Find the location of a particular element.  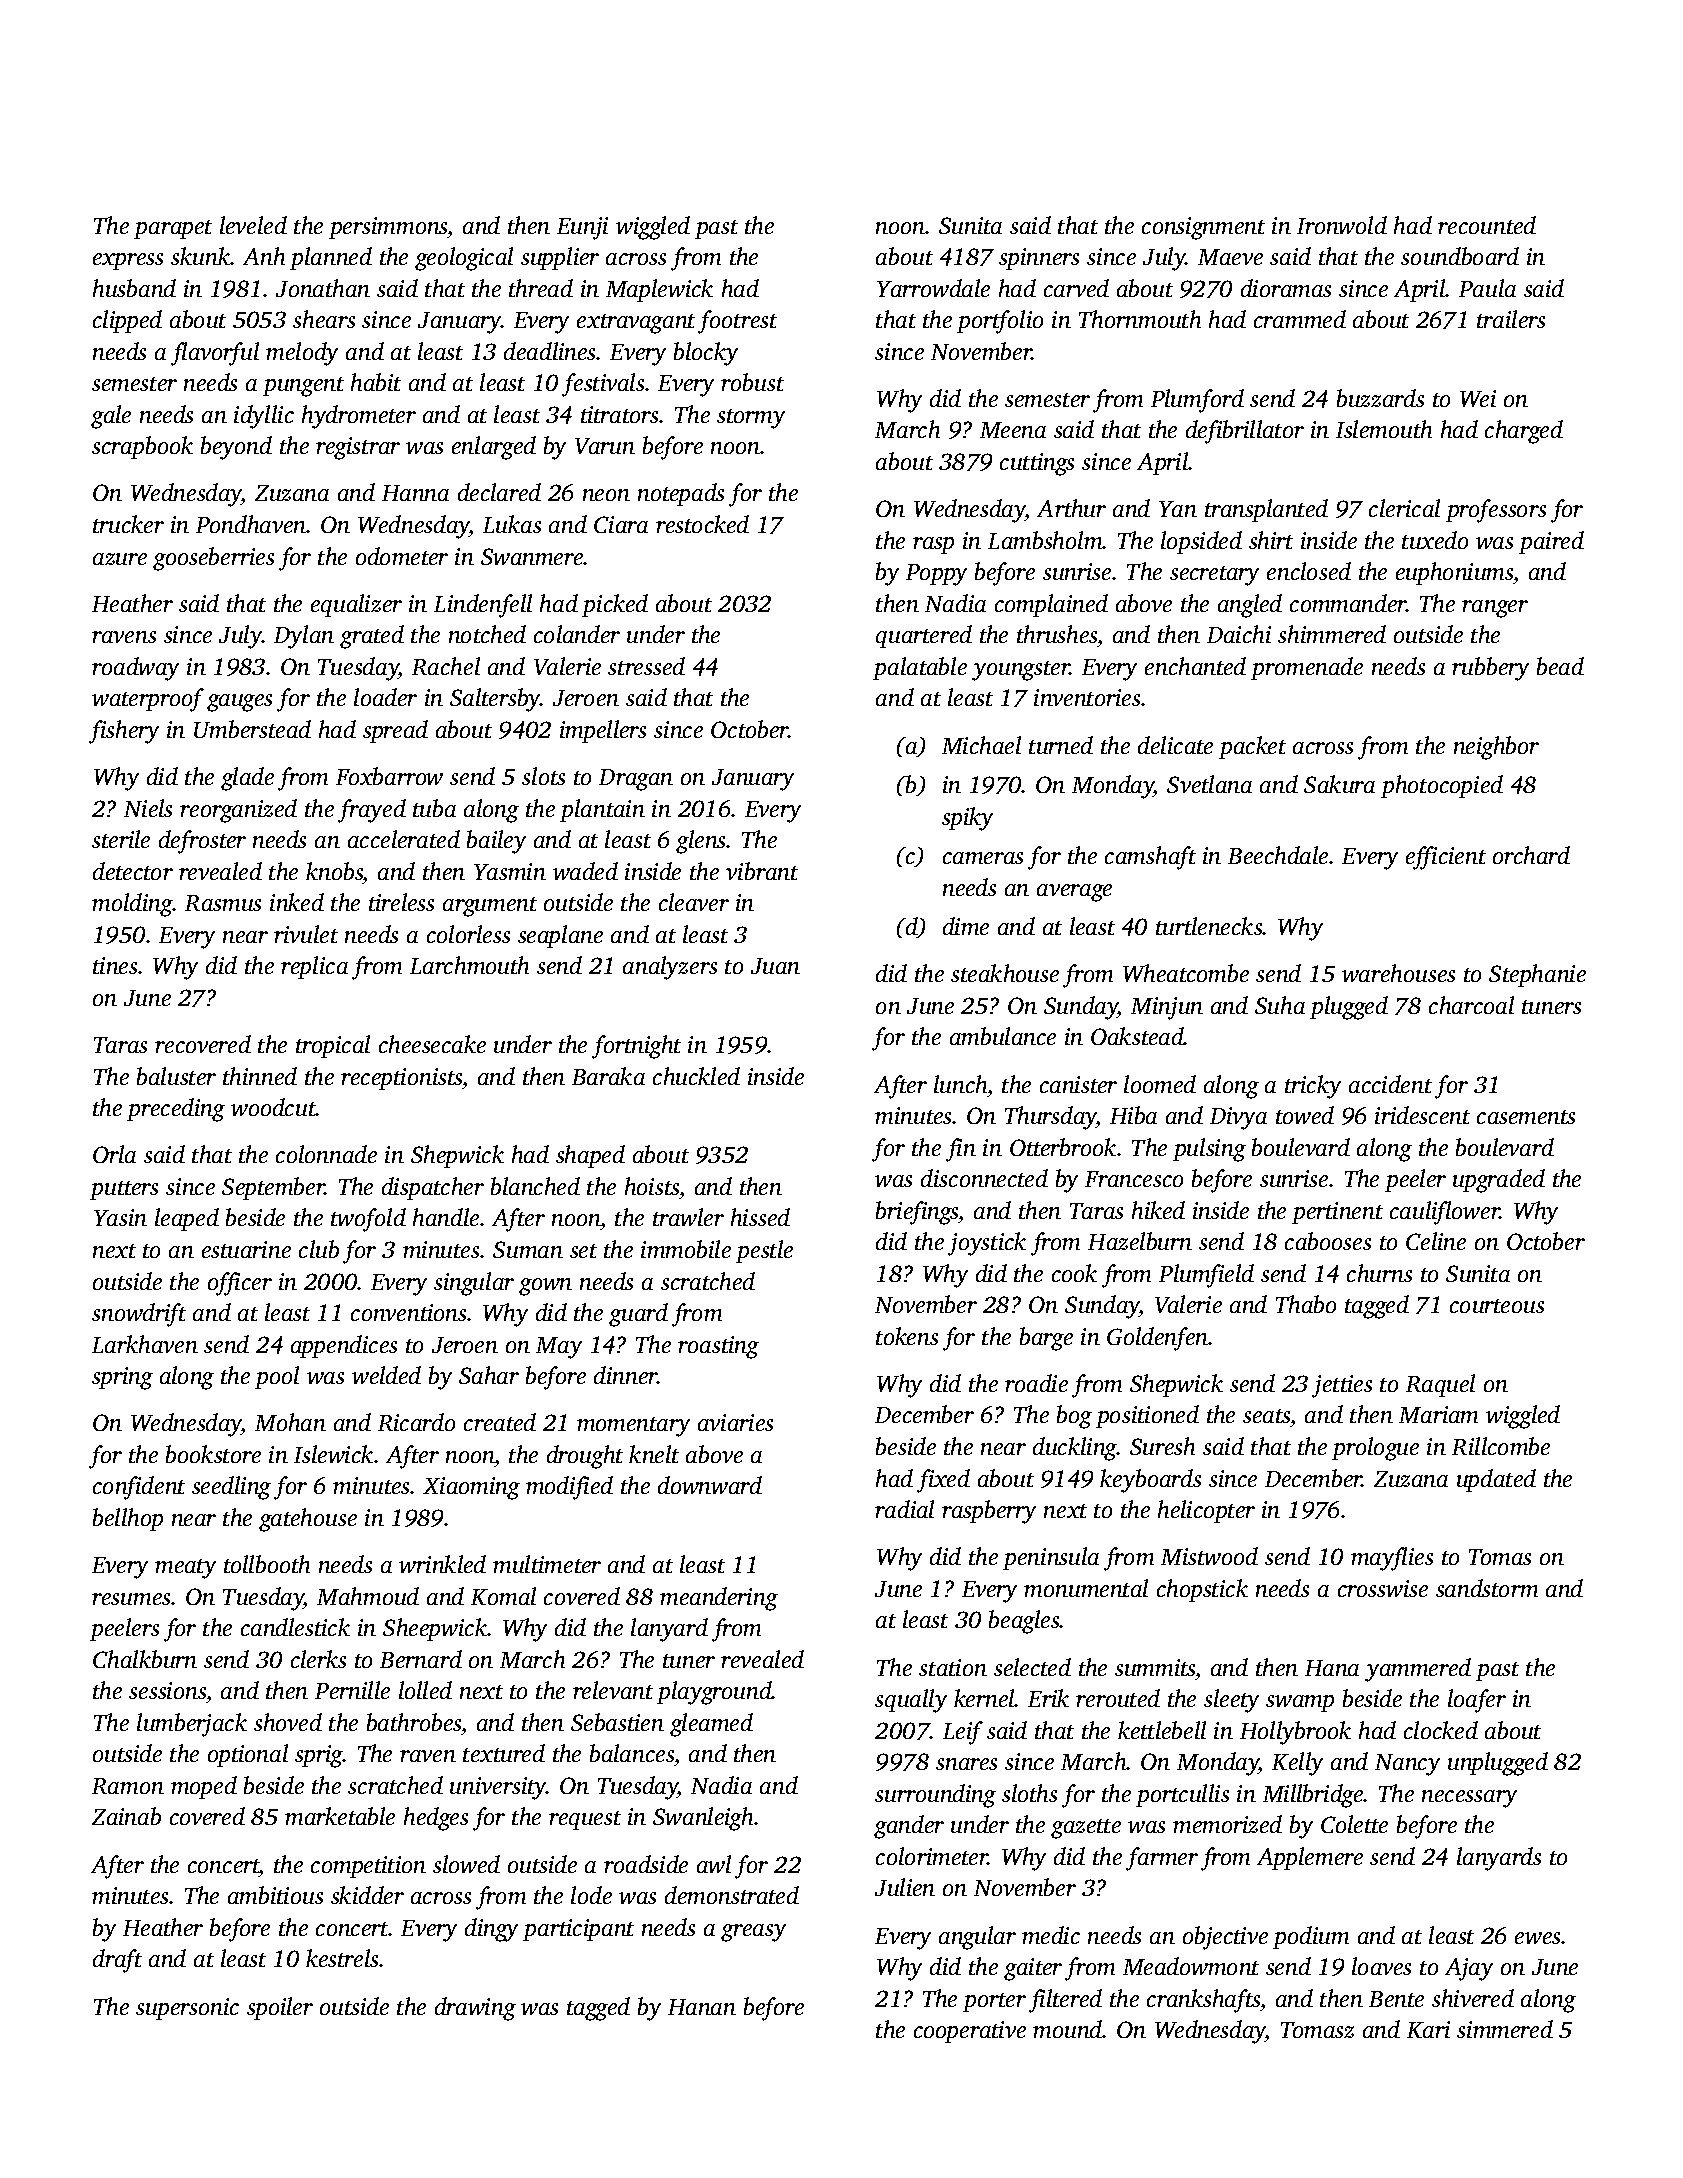

Divya is located at coordinates (1238, 1118).
